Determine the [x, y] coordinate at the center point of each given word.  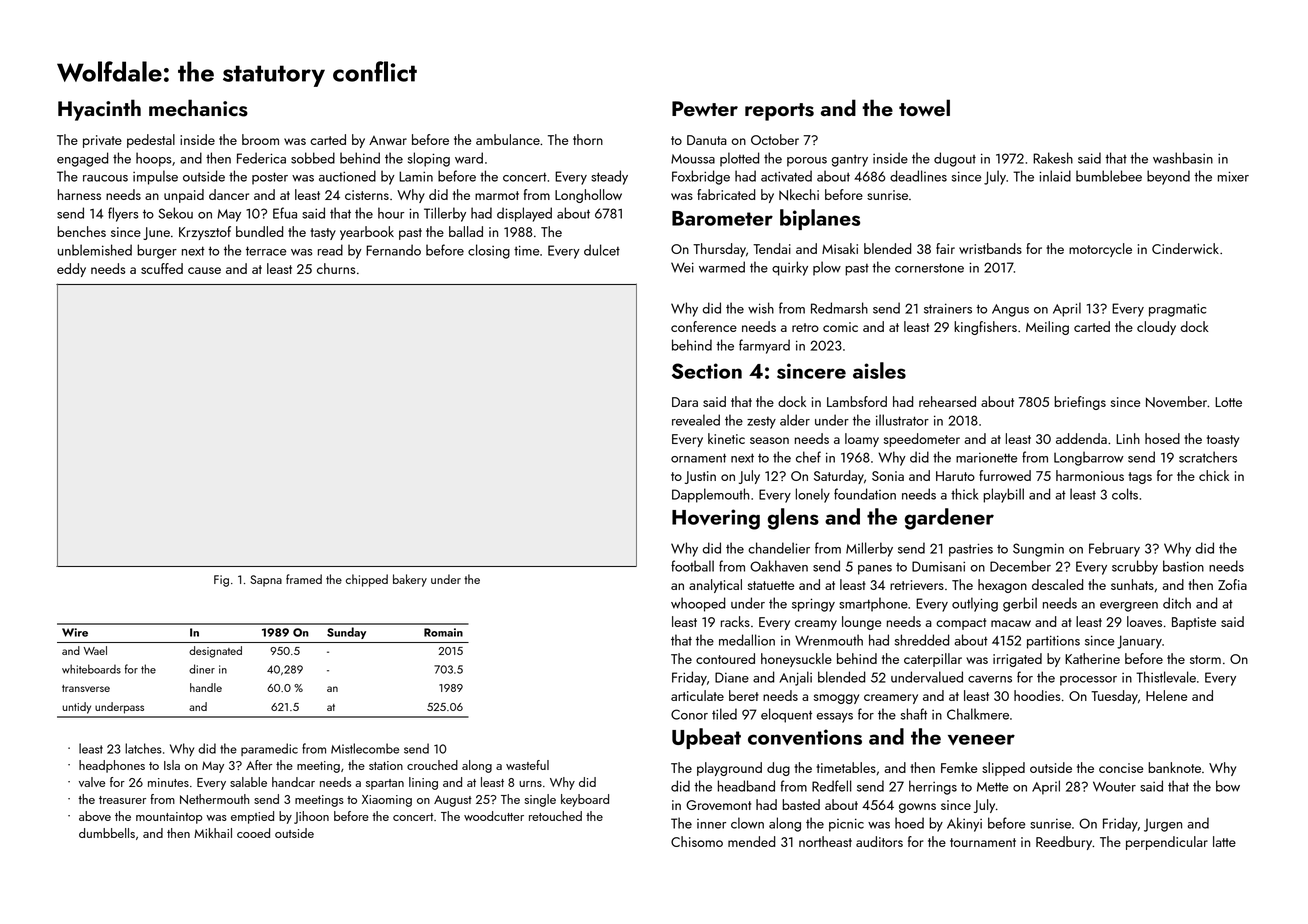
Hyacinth [99, 110]
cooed [253, 833]
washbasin [1183, 158]
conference [704, 326]
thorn [588, 139]
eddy [71, 270]
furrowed [1005, 475]
